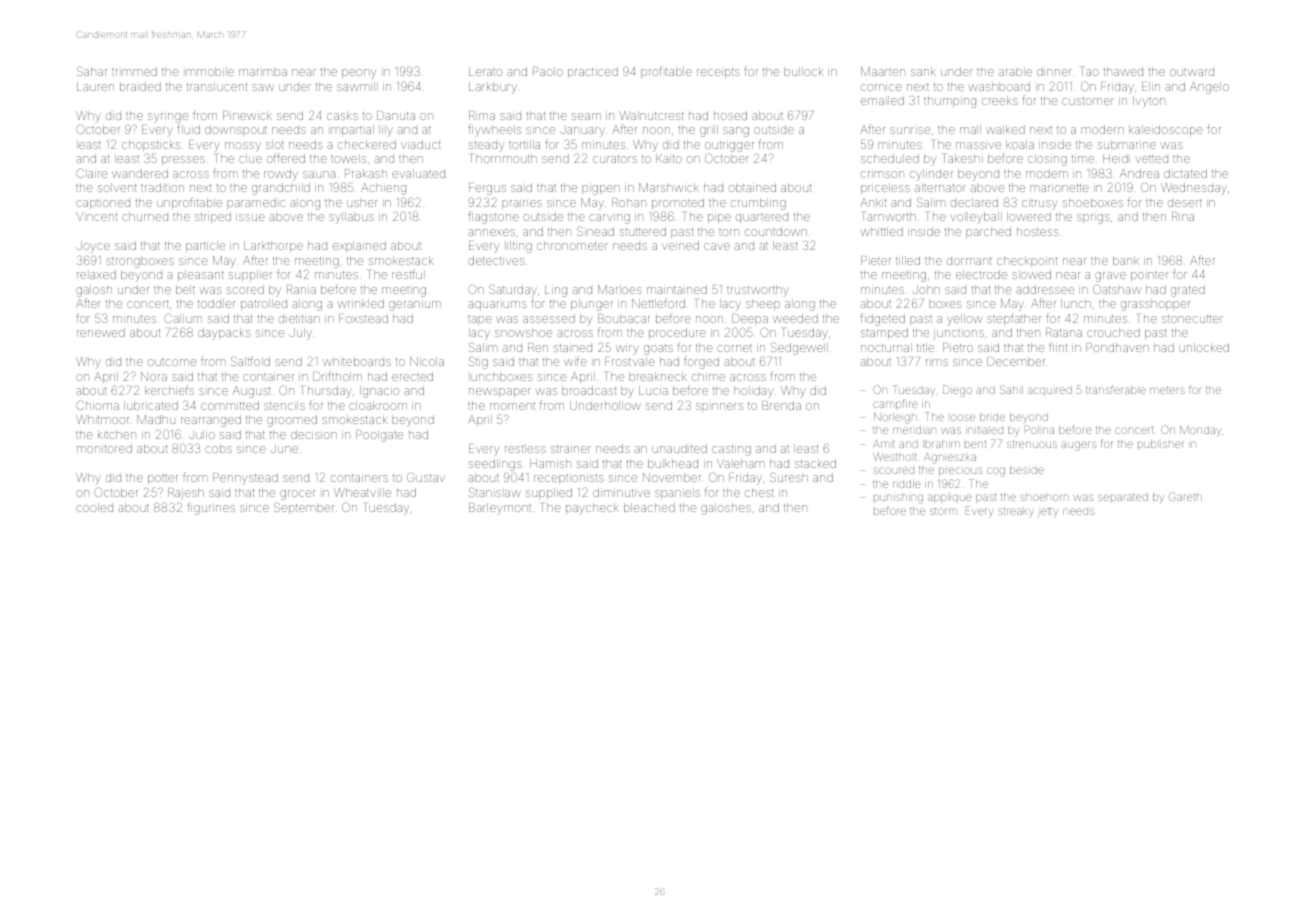 Image resolution: width=1308 pixels, height=924 pixels. What do you see at coordinates (486, 71) in the image?
I see `Lerato` at bounding box center [486, 71].
